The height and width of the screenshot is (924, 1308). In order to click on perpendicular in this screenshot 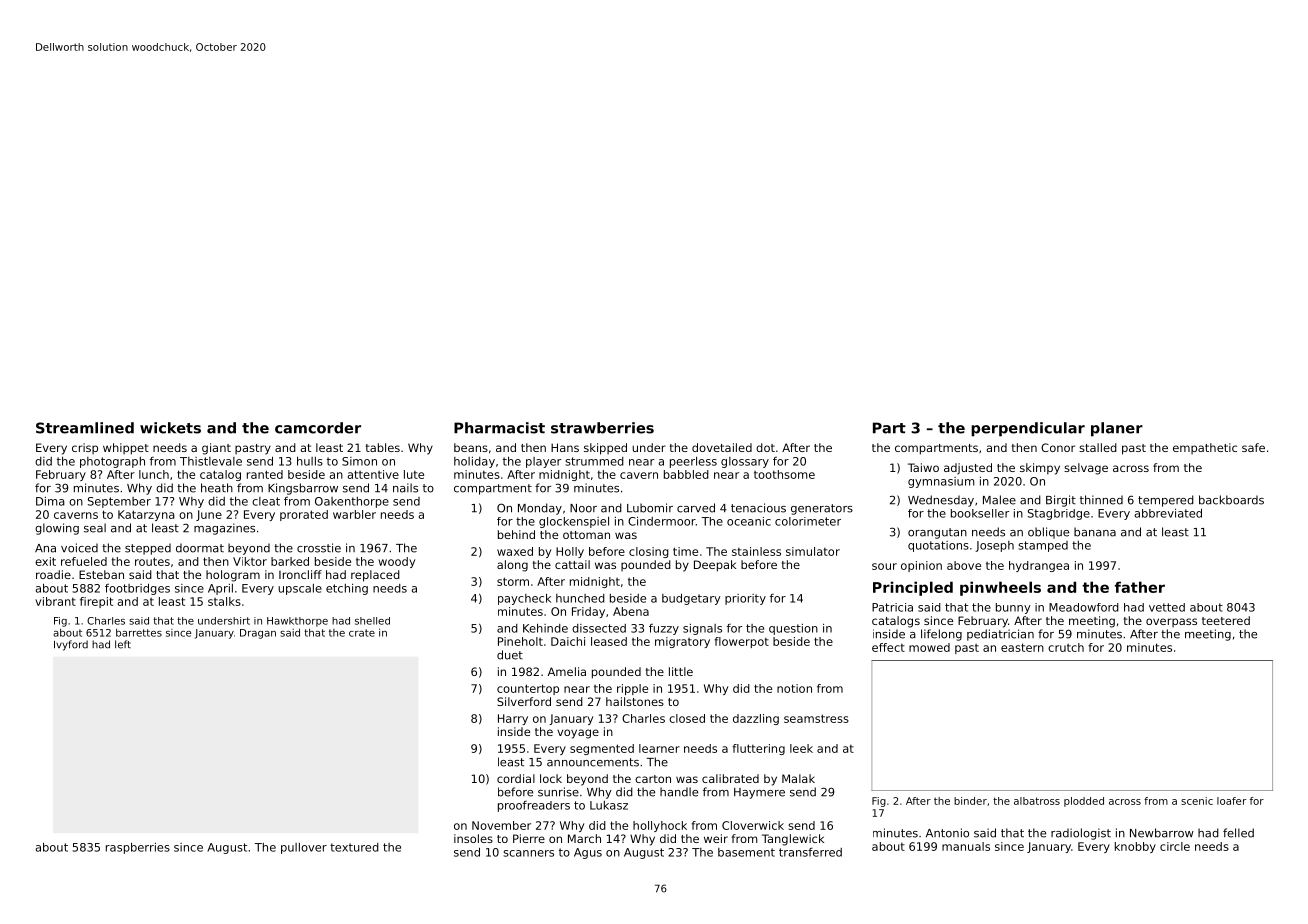, I will do `click(1028, 429)`.
